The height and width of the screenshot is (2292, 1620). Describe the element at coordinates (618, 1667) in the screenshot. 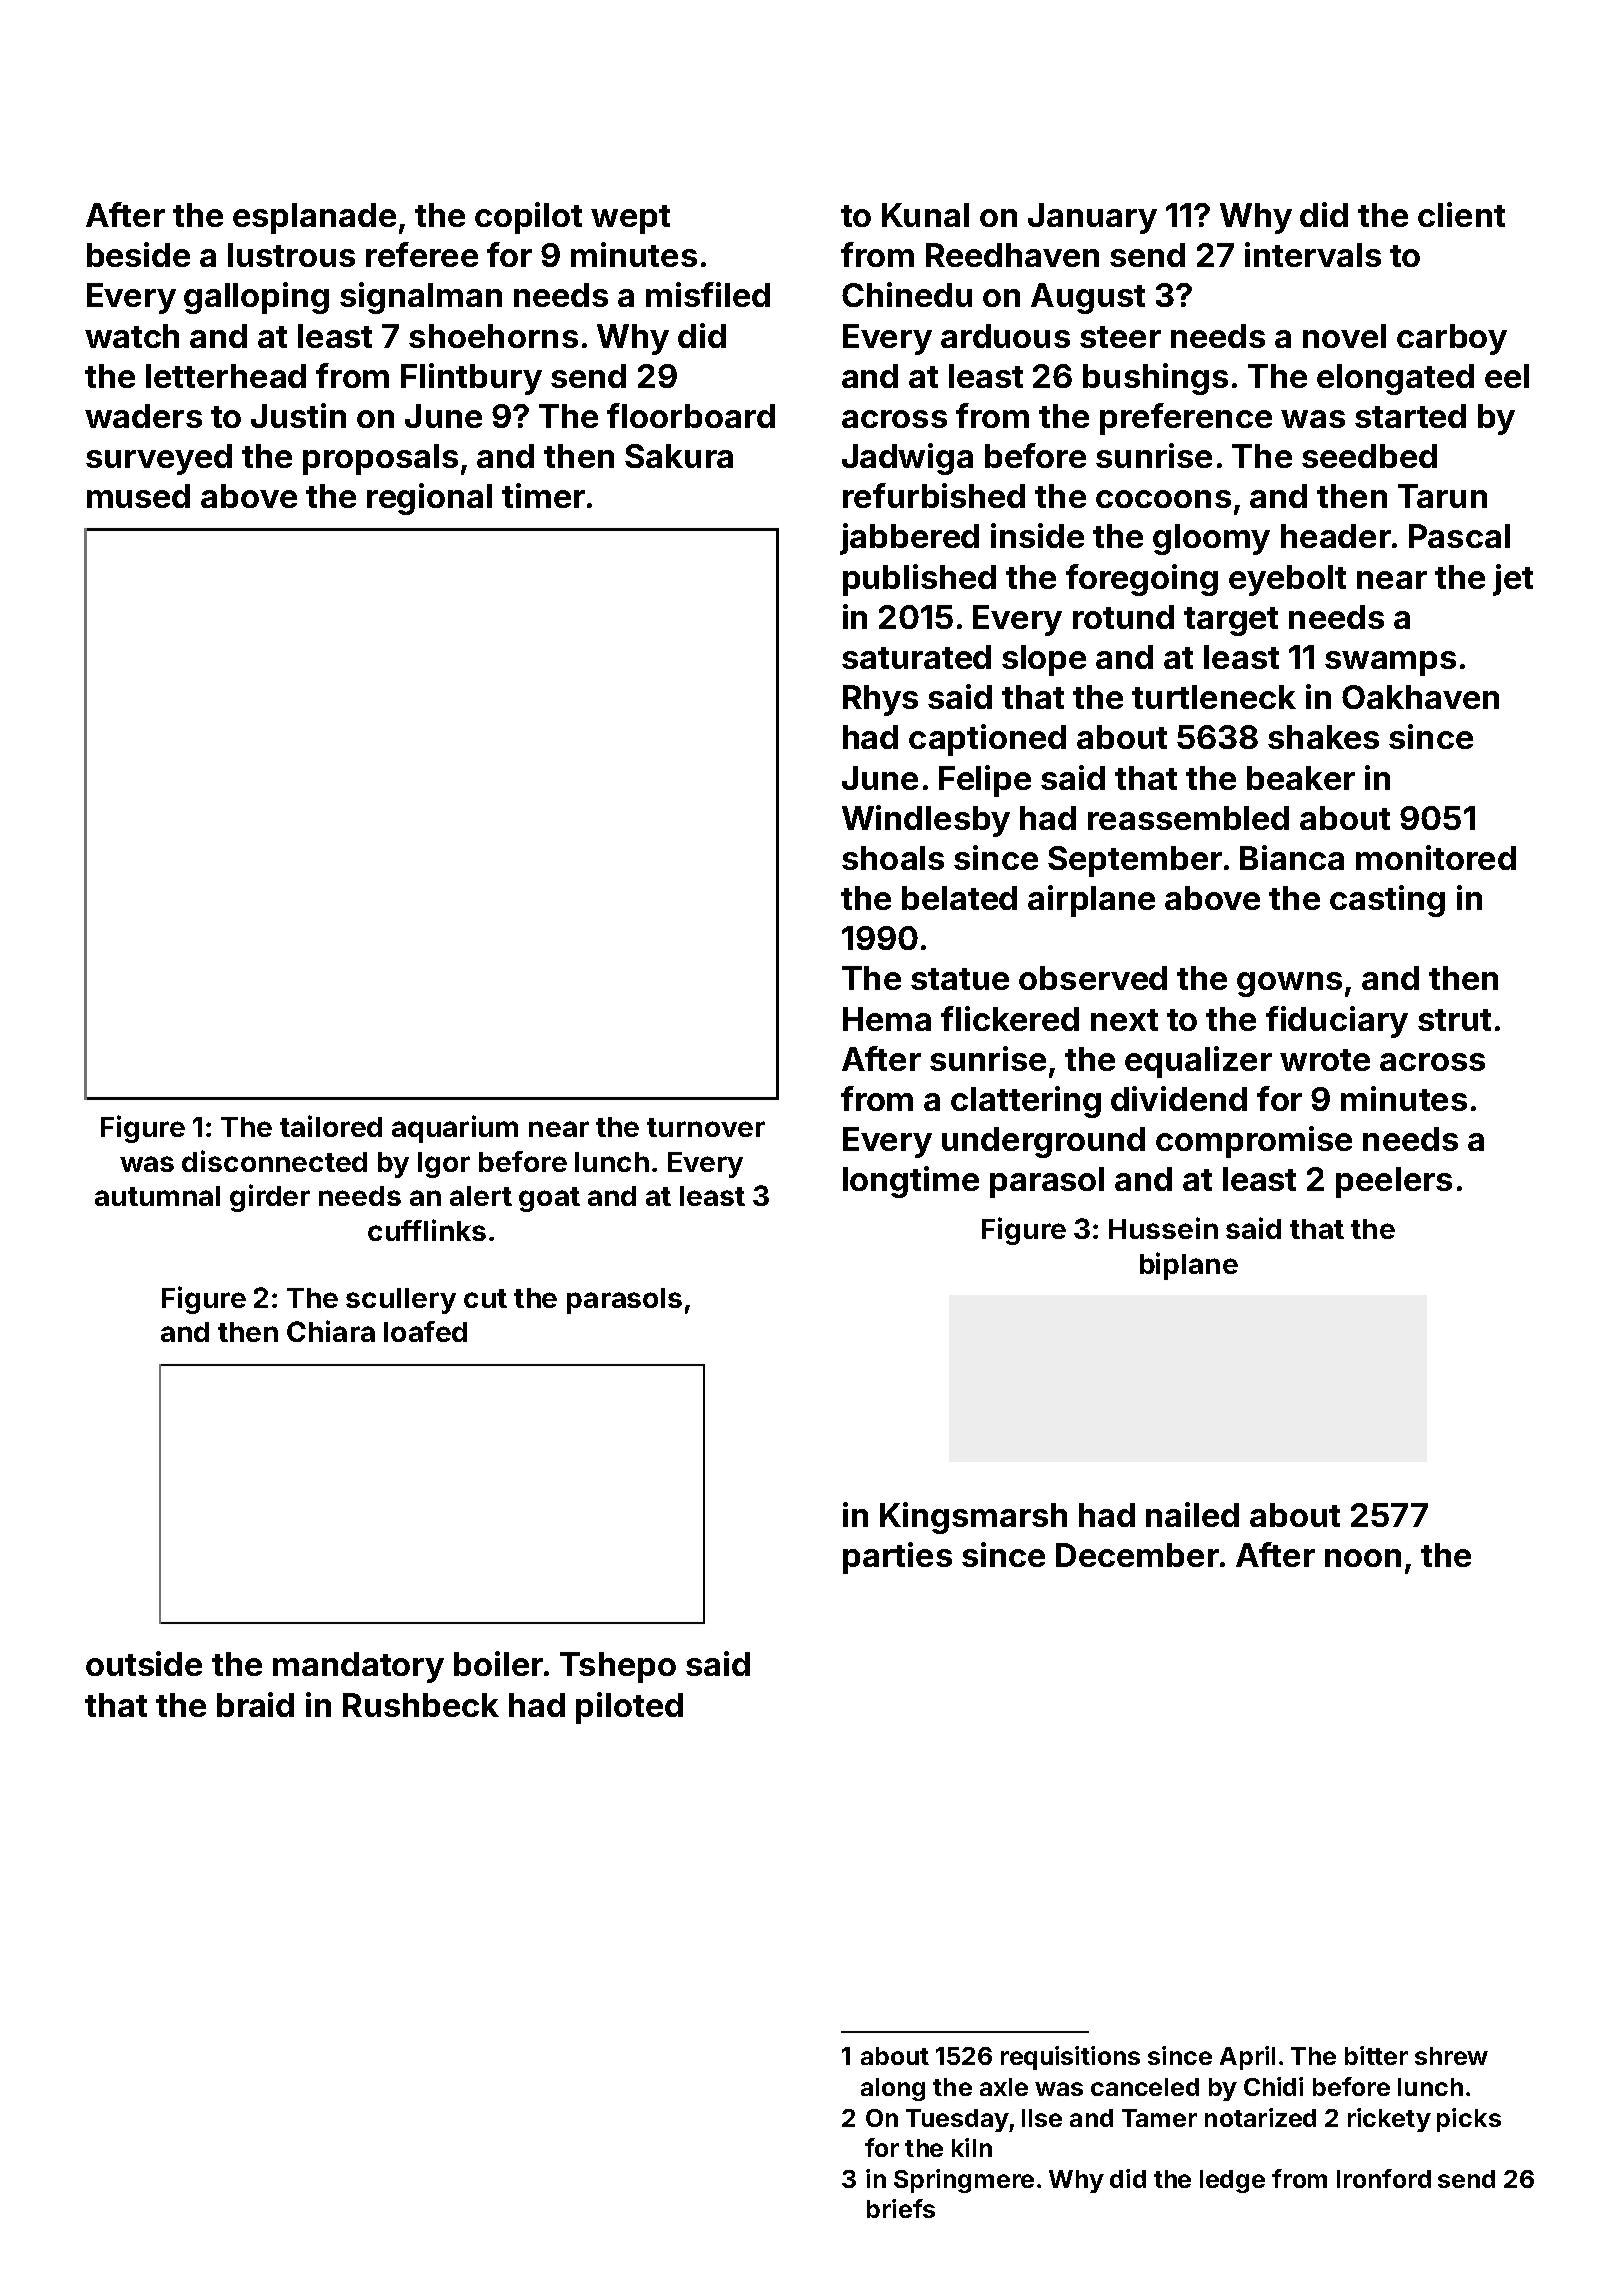

I see `Tshepo` at that location.
